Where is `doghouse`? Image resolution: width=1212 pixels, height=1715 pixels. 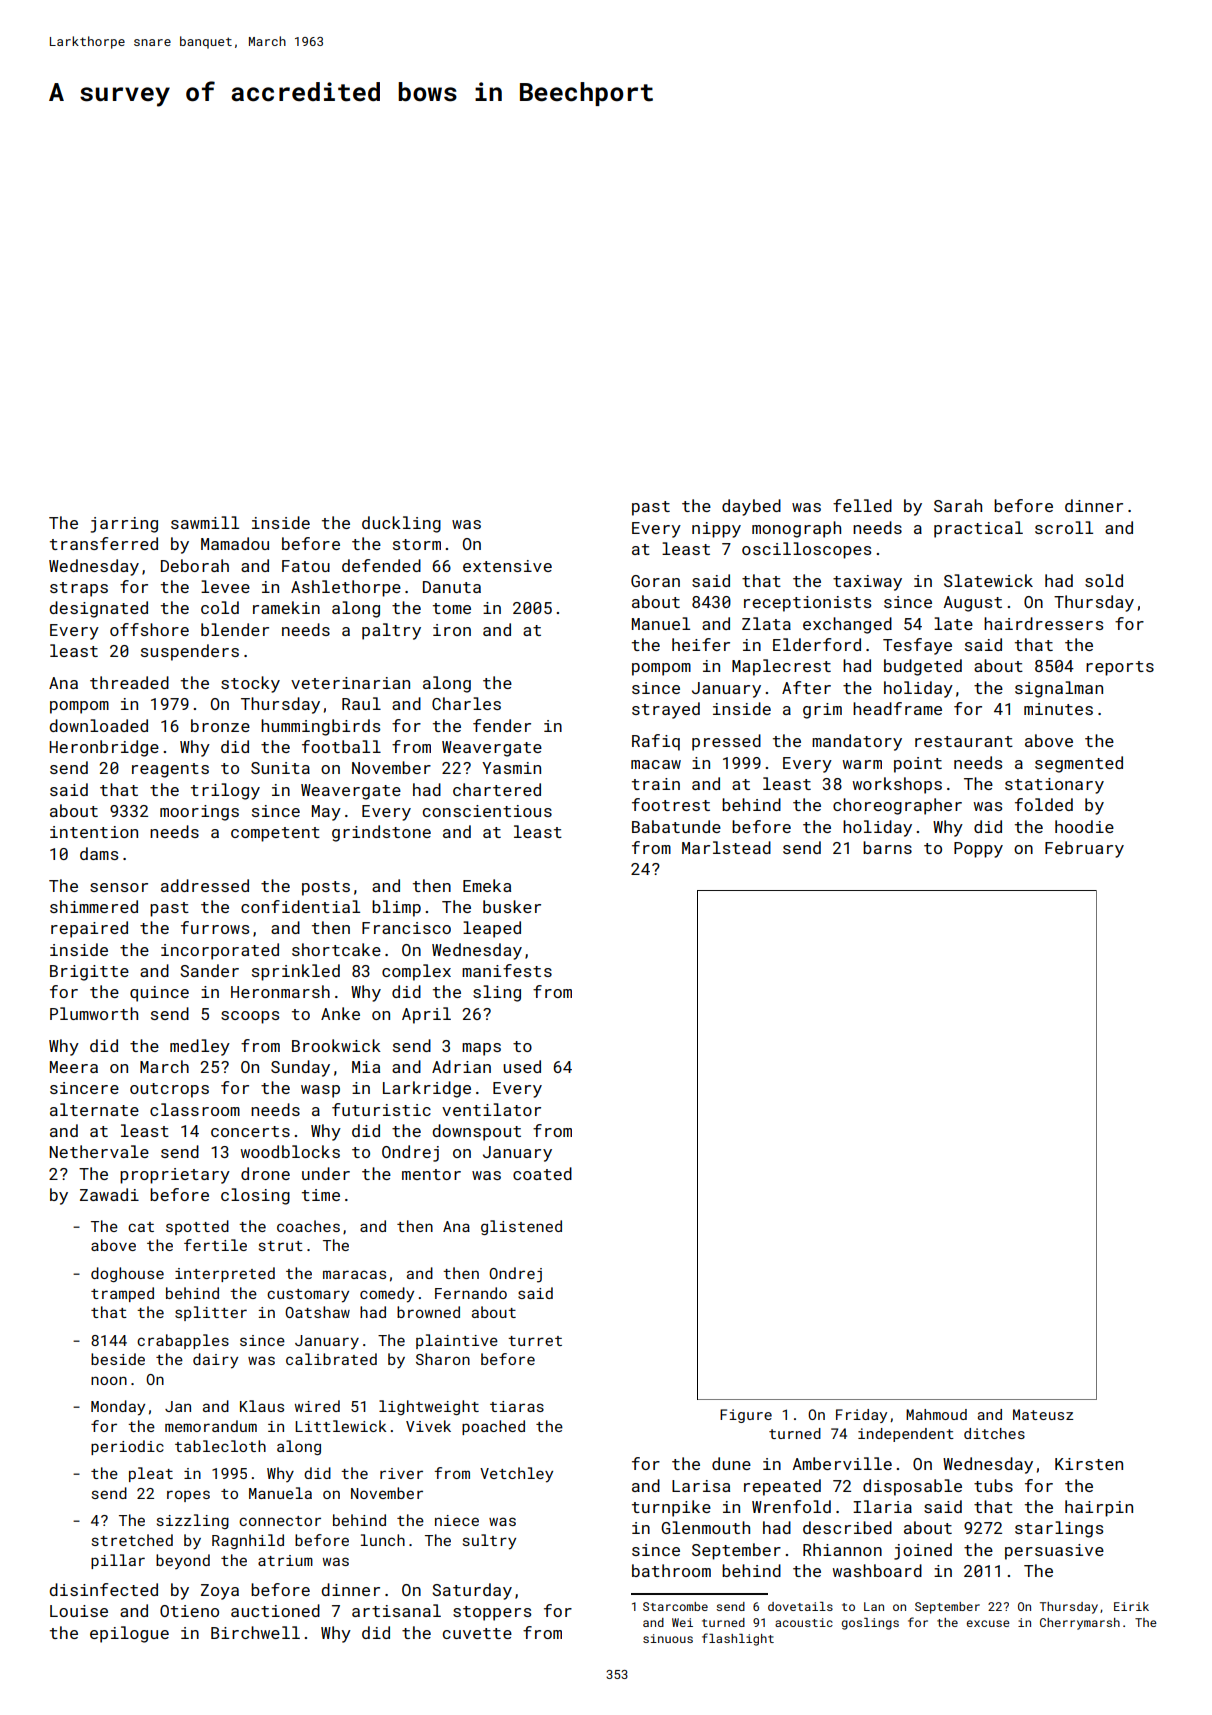 doghouse is located at coordinates (127, 1274).
